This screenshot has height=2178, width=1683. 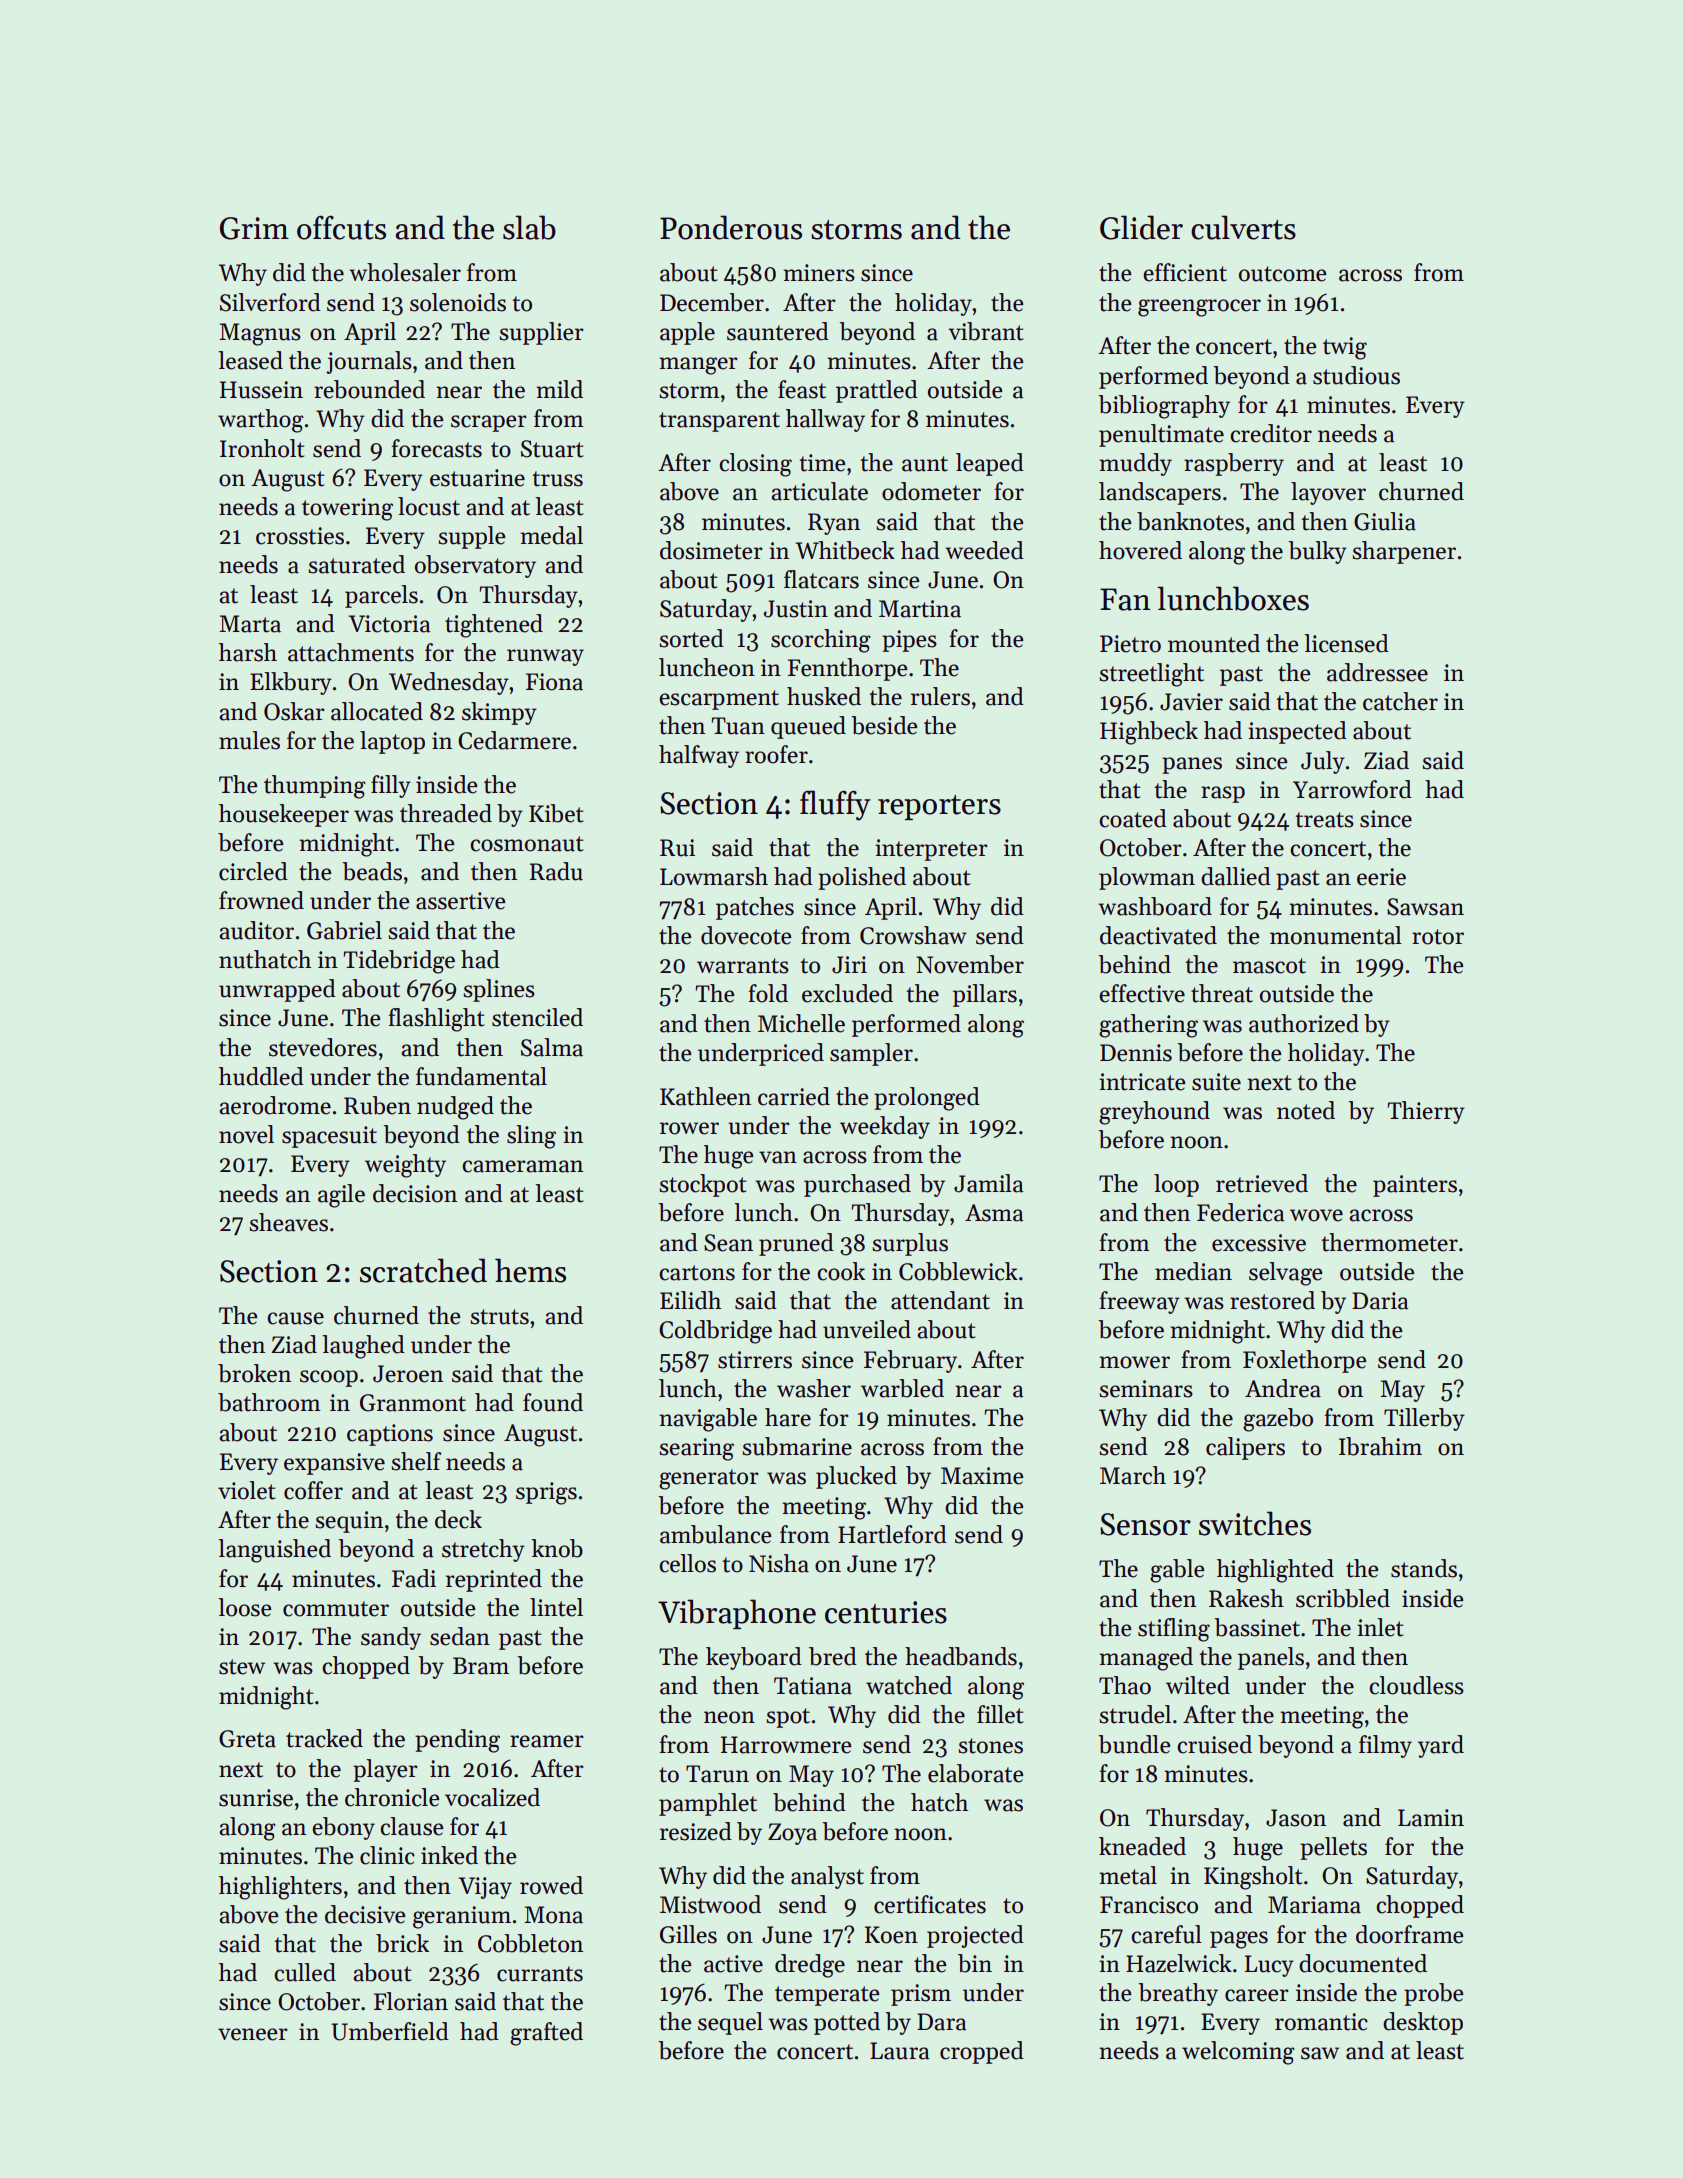 I want to click on bathroom, so click(x=269, y=1402).
